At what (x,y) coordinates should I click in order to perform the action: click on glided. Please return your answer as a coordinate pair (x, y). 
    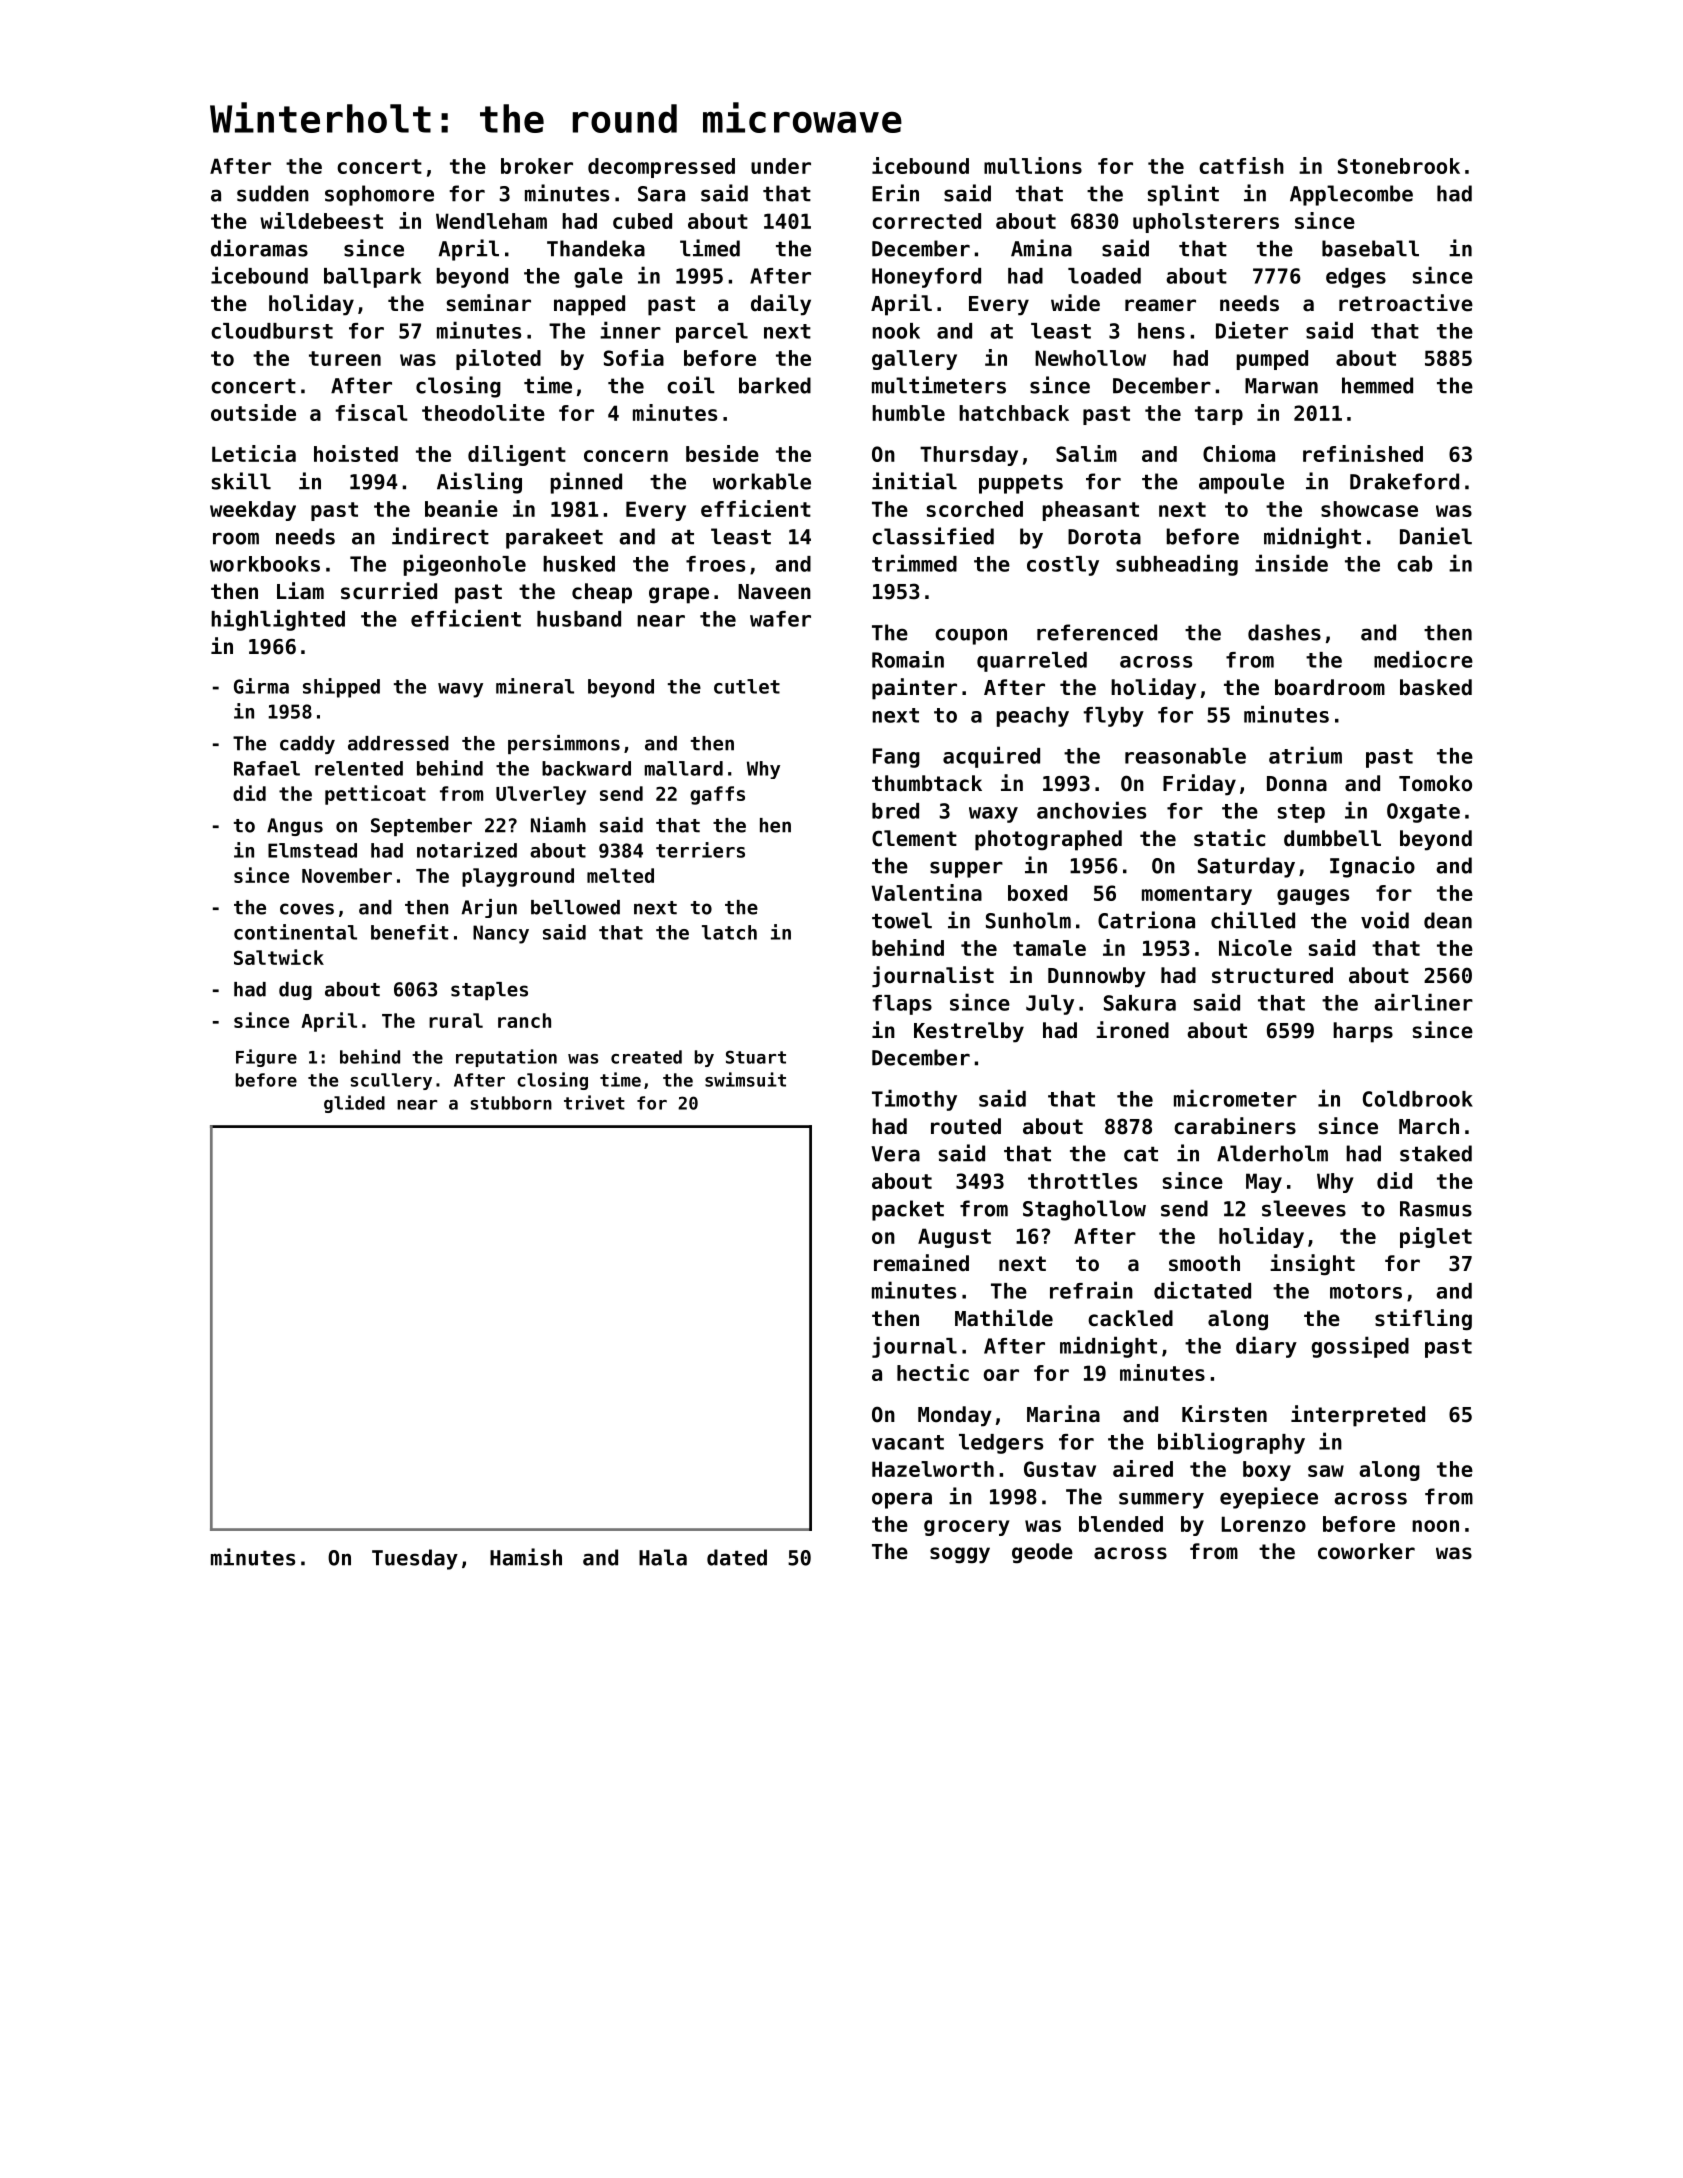
    Looking at the image, I should click on (354, 1104).
